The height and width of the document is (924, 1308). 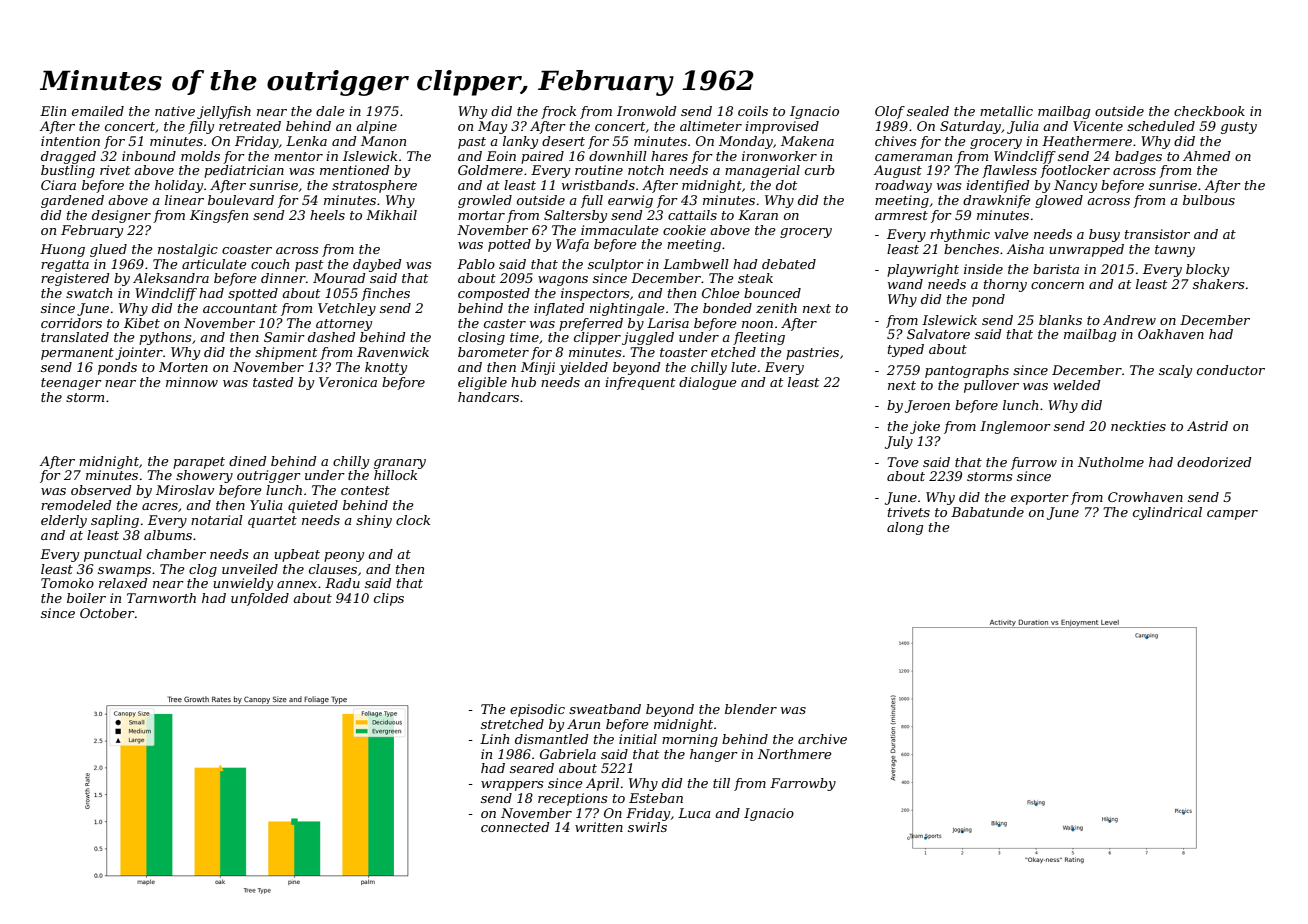 I want to click on sealed, so click(x=928, y=111).
